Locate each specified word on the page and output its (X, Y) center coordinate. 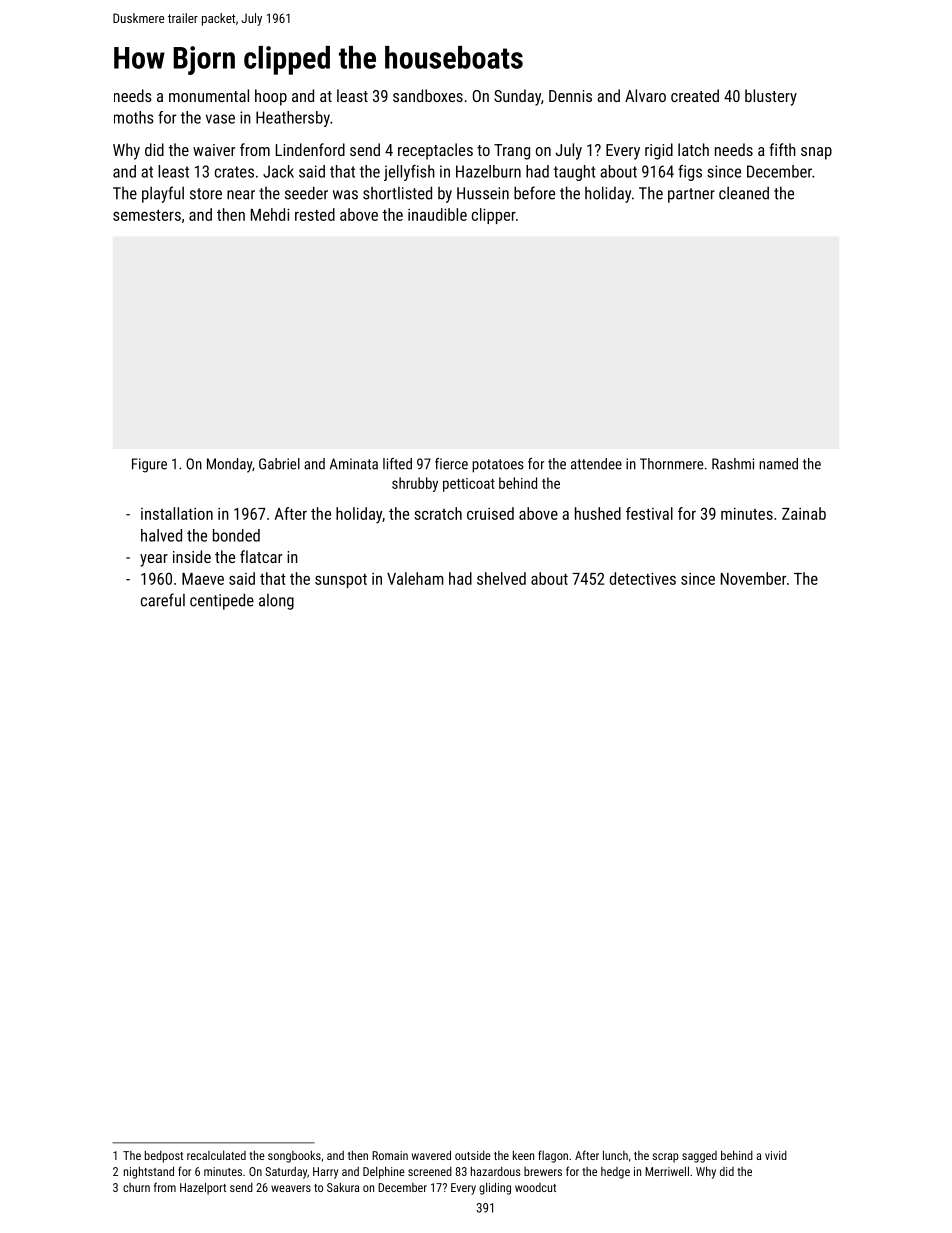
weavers (291, 1188)
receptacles (435, 151)
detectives (643, 578)
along (276, 602)
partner (691, 195)
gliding (495, 1188)
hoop (271, 97)
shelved (501, 578)
